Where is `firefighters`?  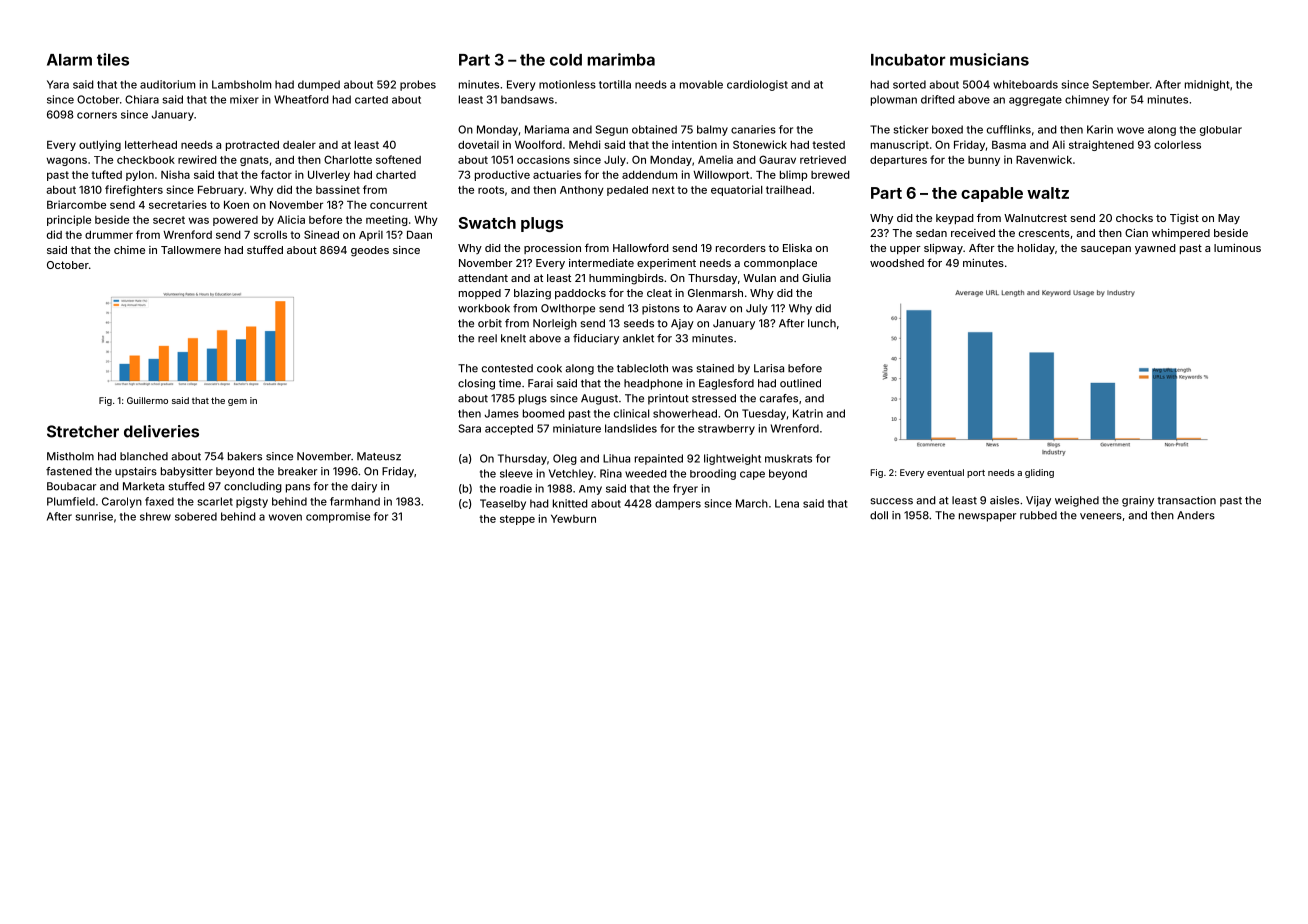 firefighters is located at coordinates (134, 190).
